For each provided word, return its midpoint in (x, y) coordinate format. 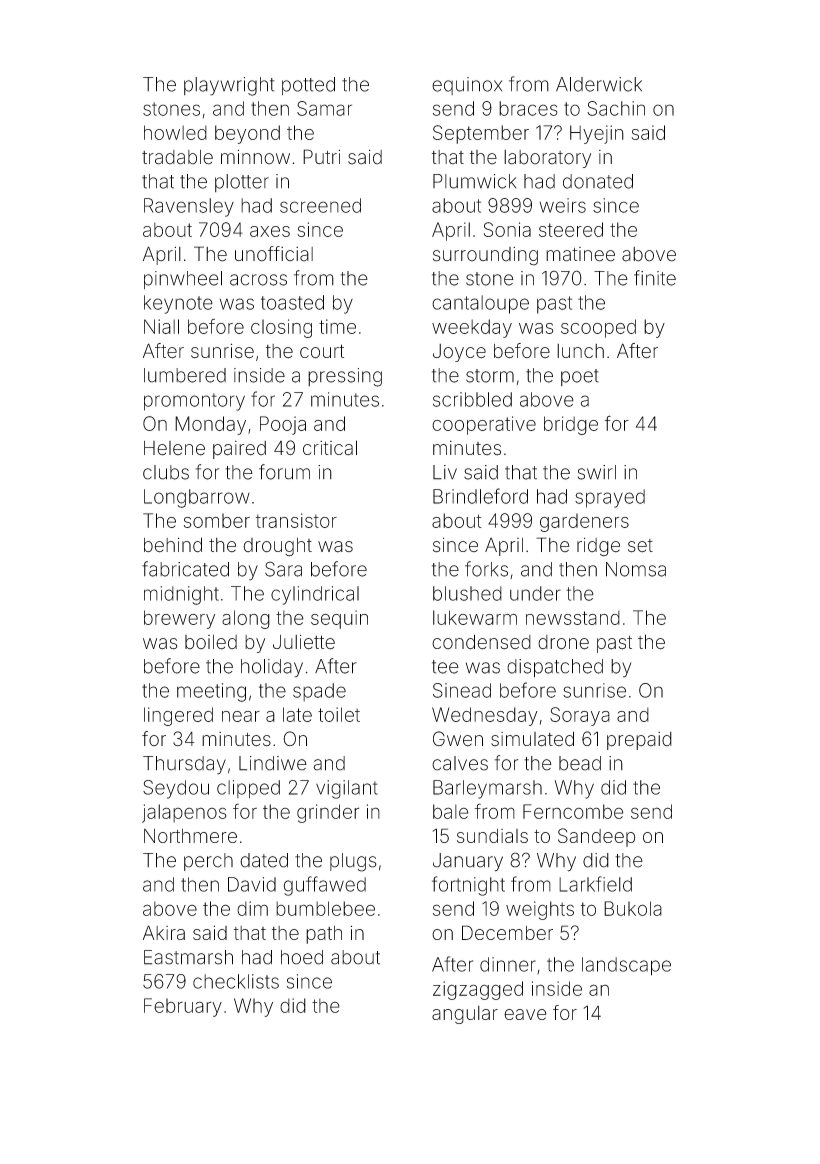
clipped (248, 789)
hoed (302, 957)
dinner (508, 964)
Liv (445, 472)
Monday (210, 425)
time (337, 326)
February (183, 1007)
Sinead (462, 690)
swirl (597, 472)
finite (655, 278)
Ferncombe (573, 811)
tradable (177, 157)
